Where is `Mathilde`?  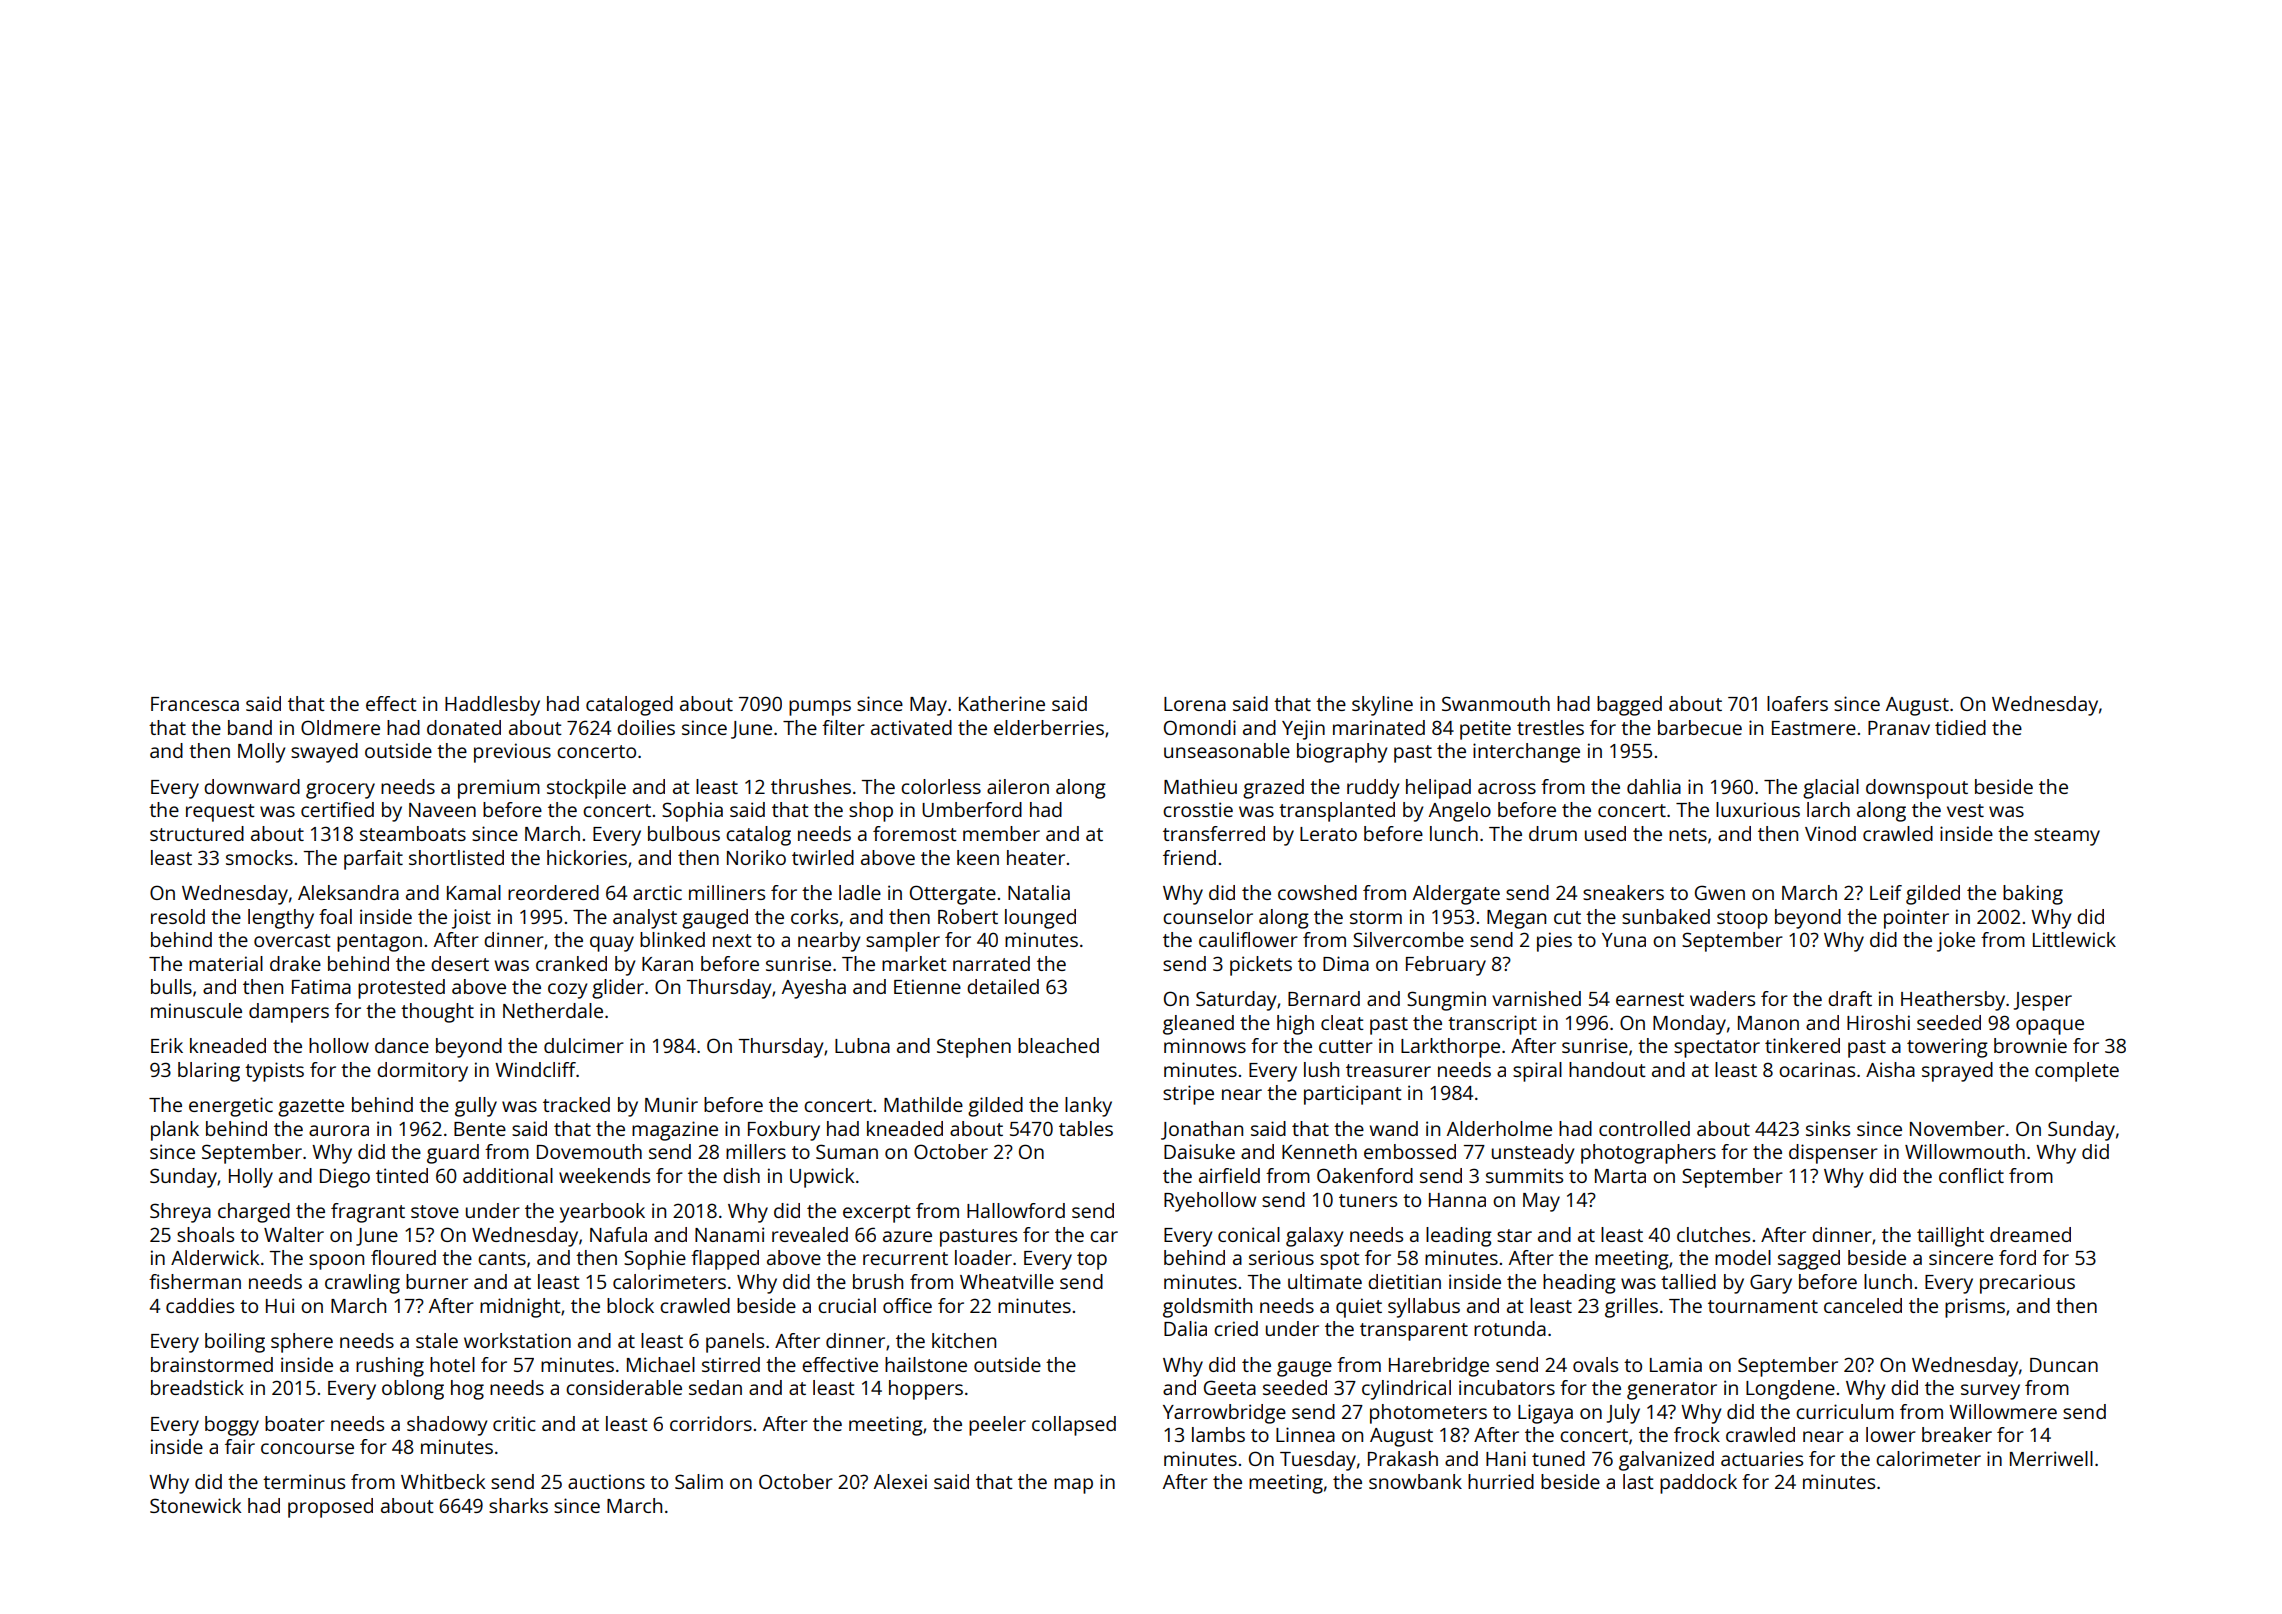 Mathilde is located at coordinates (923, 1104).
